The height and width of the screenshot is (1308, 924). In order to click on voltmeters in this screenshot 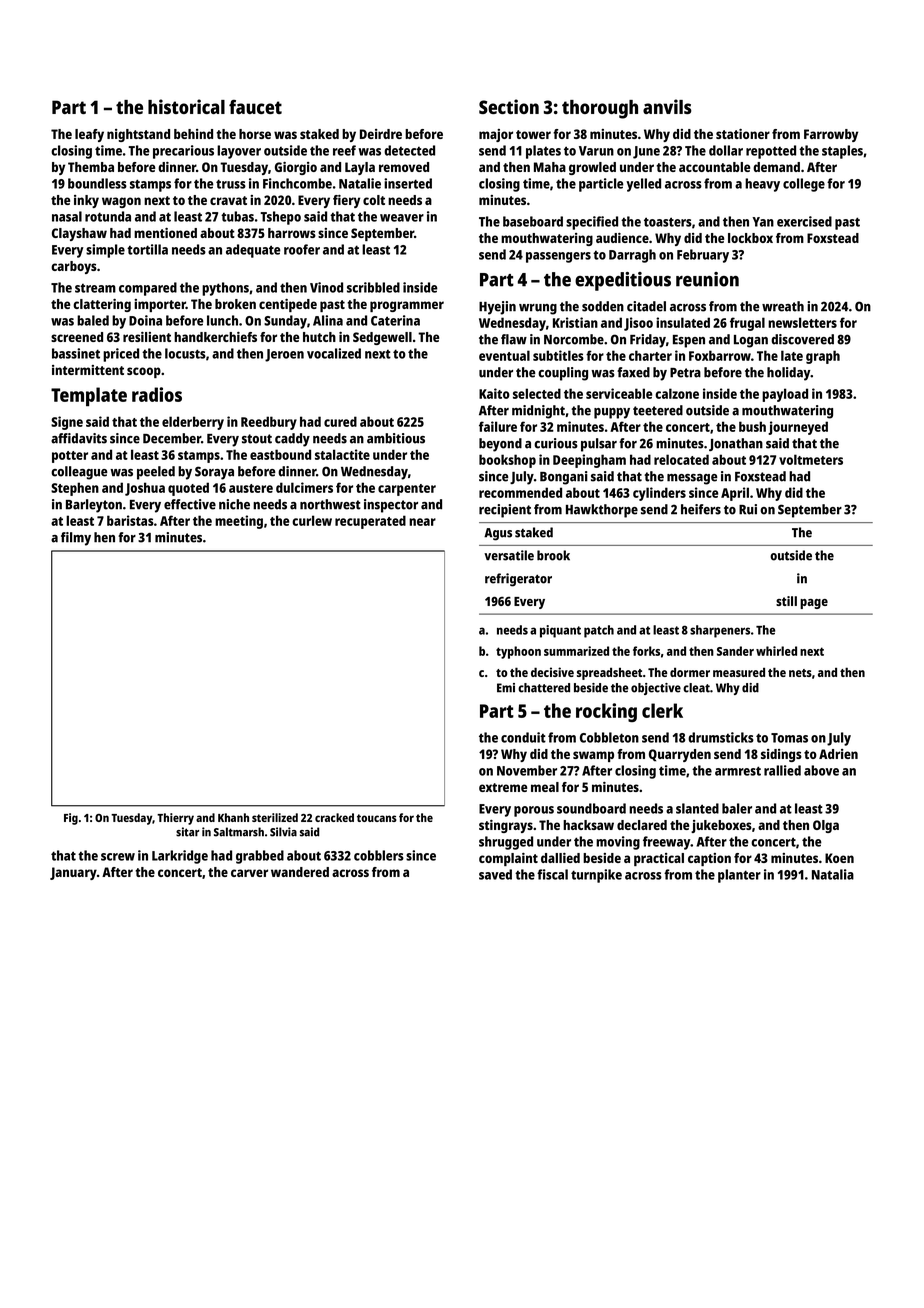, I will do `click(811, 459)`.
